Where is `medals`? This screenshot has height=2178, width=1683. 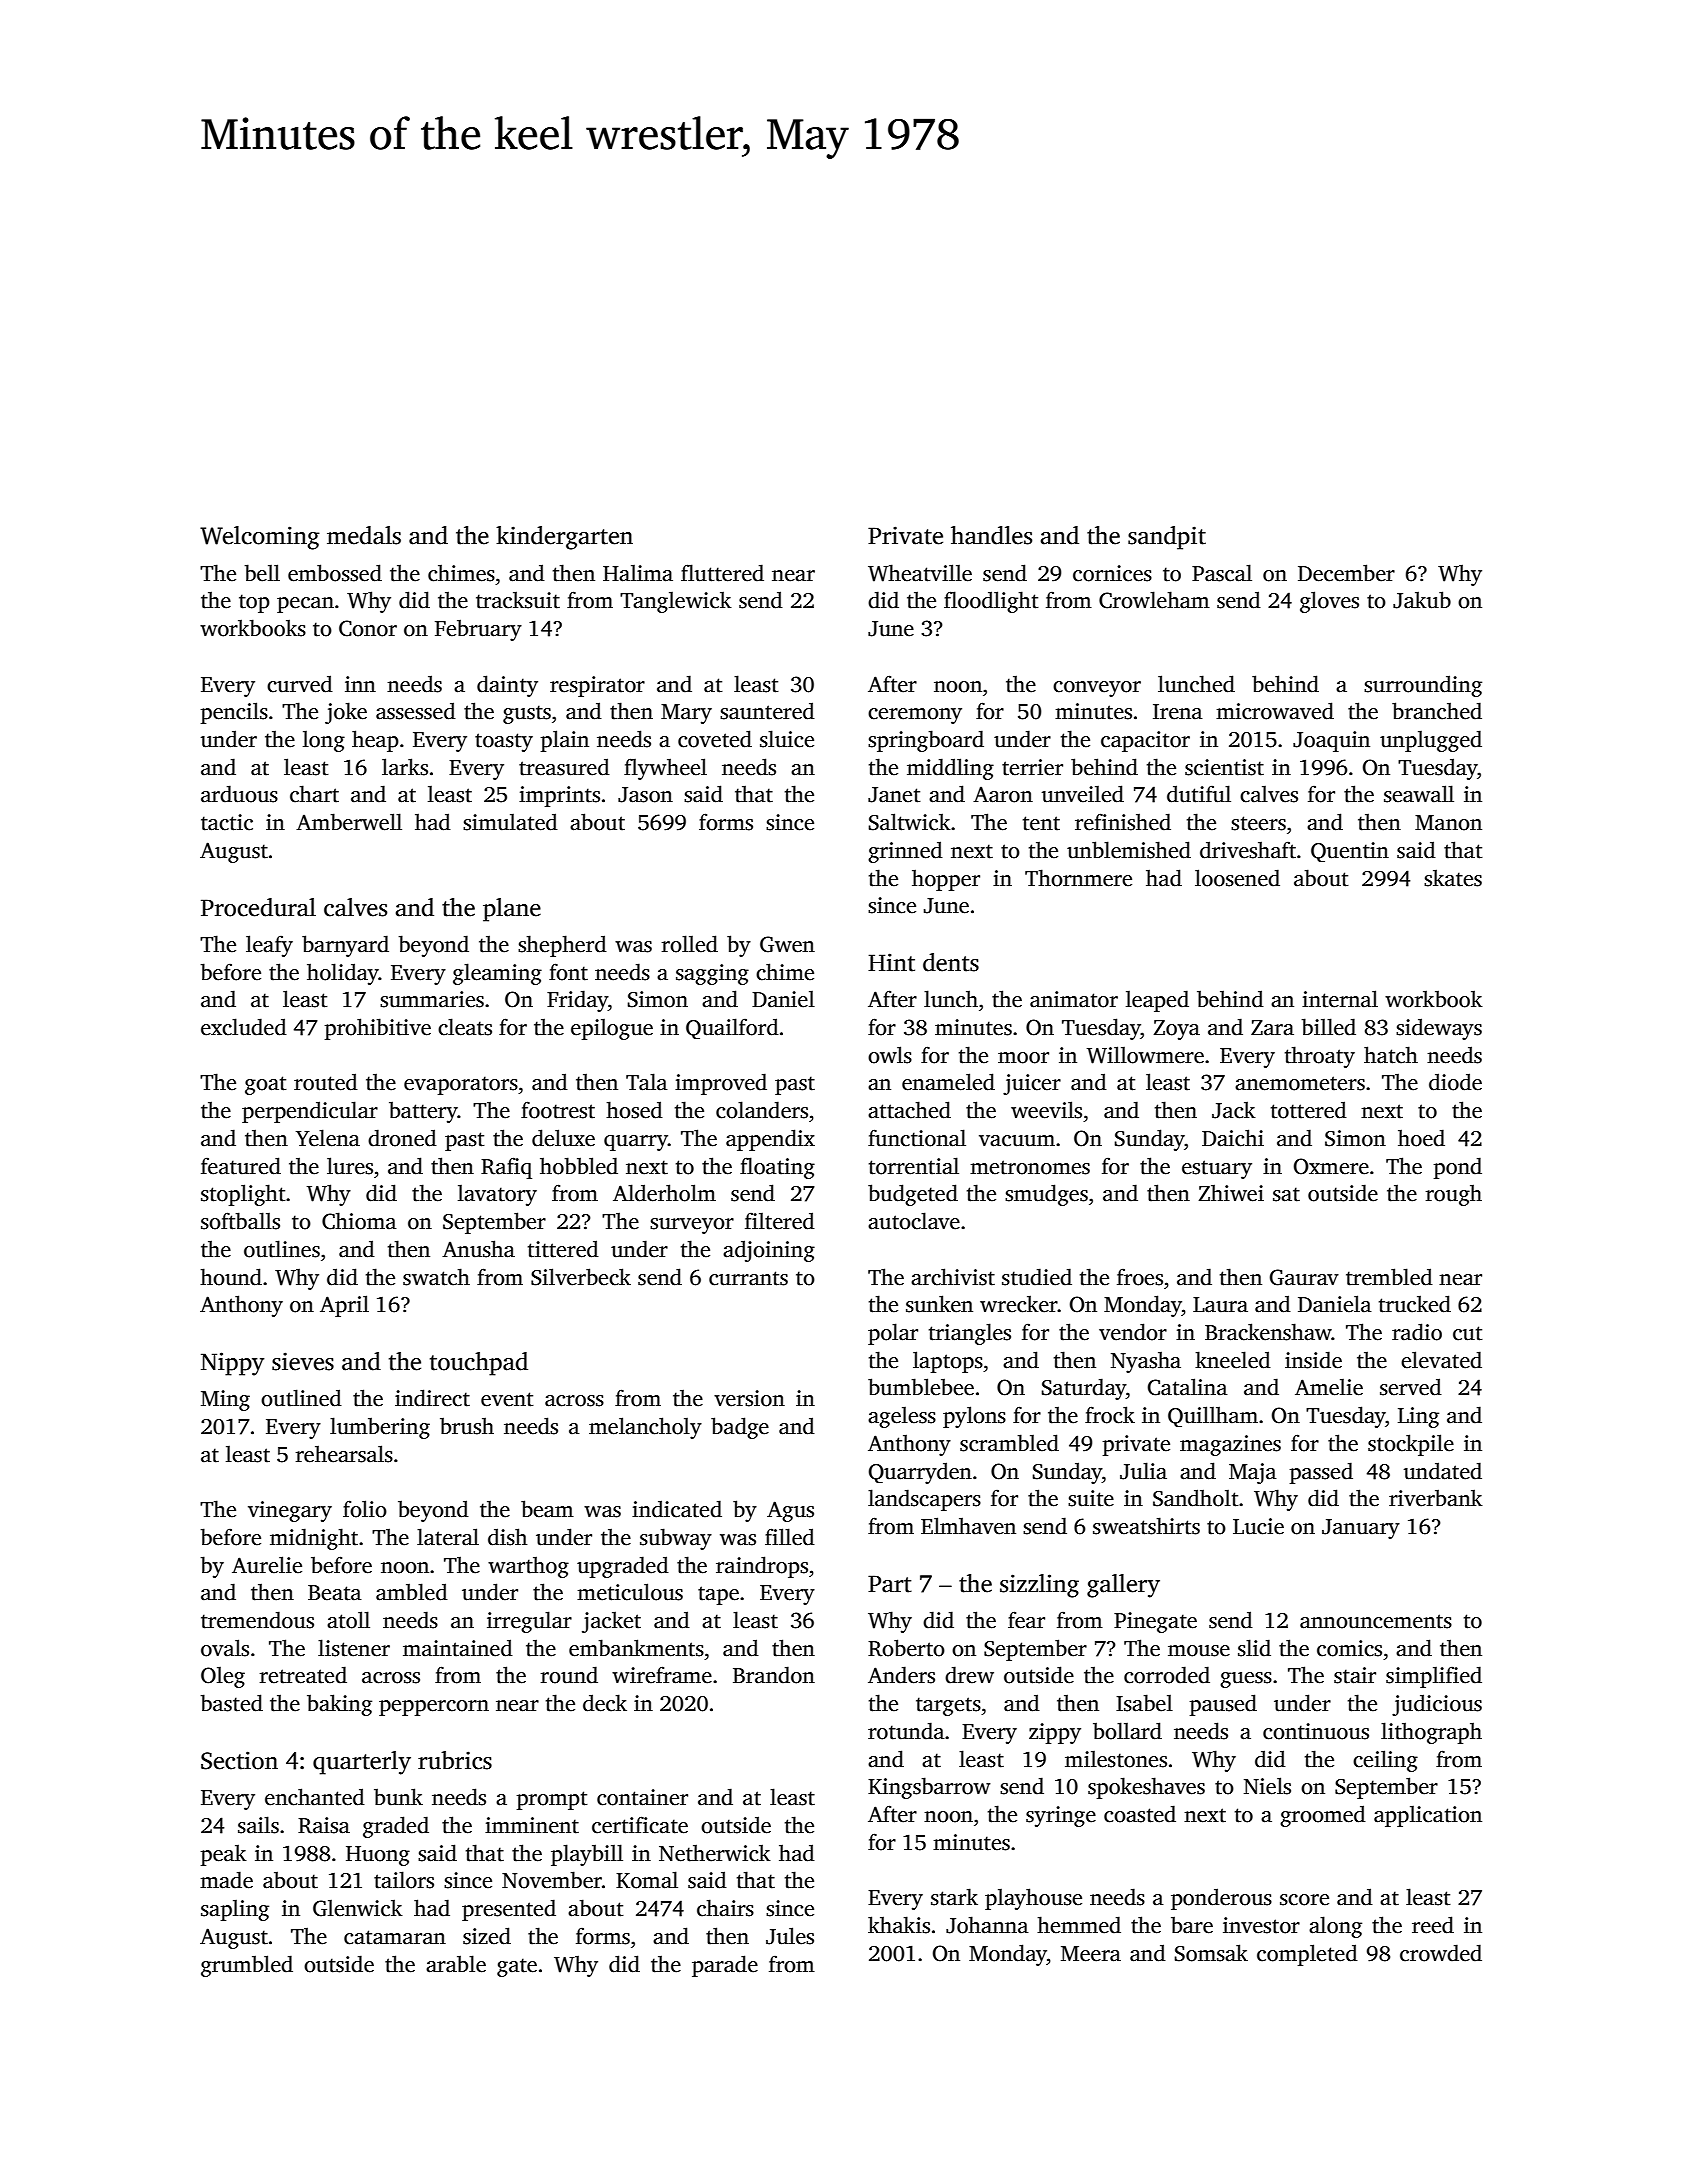
medals is located at coordinates (364, 535).
